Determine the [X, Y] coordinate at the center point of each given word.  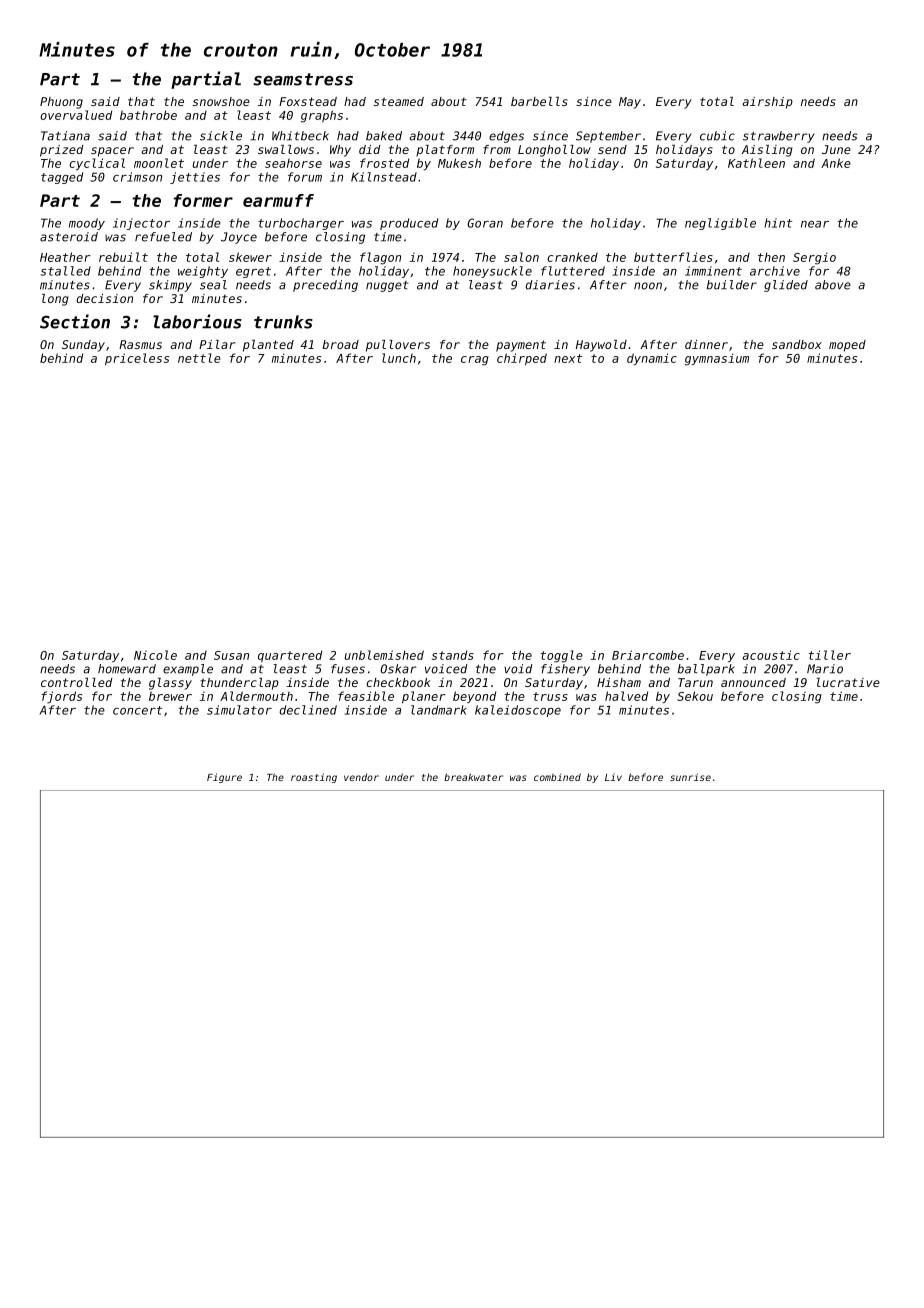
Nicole [155, 655]
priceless [137, 359]
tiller [830, 655]
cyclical [97, 164]
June [836, 149]
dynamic [652, 359]
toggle [562, 656]
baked [384, 136]
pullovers [398, 346]
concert [137, 710]
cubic [717, 136]
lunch [399, 358]
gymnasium [717, 359]
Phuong [61, 103]
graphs [322, 116]
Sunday [83, 346]
